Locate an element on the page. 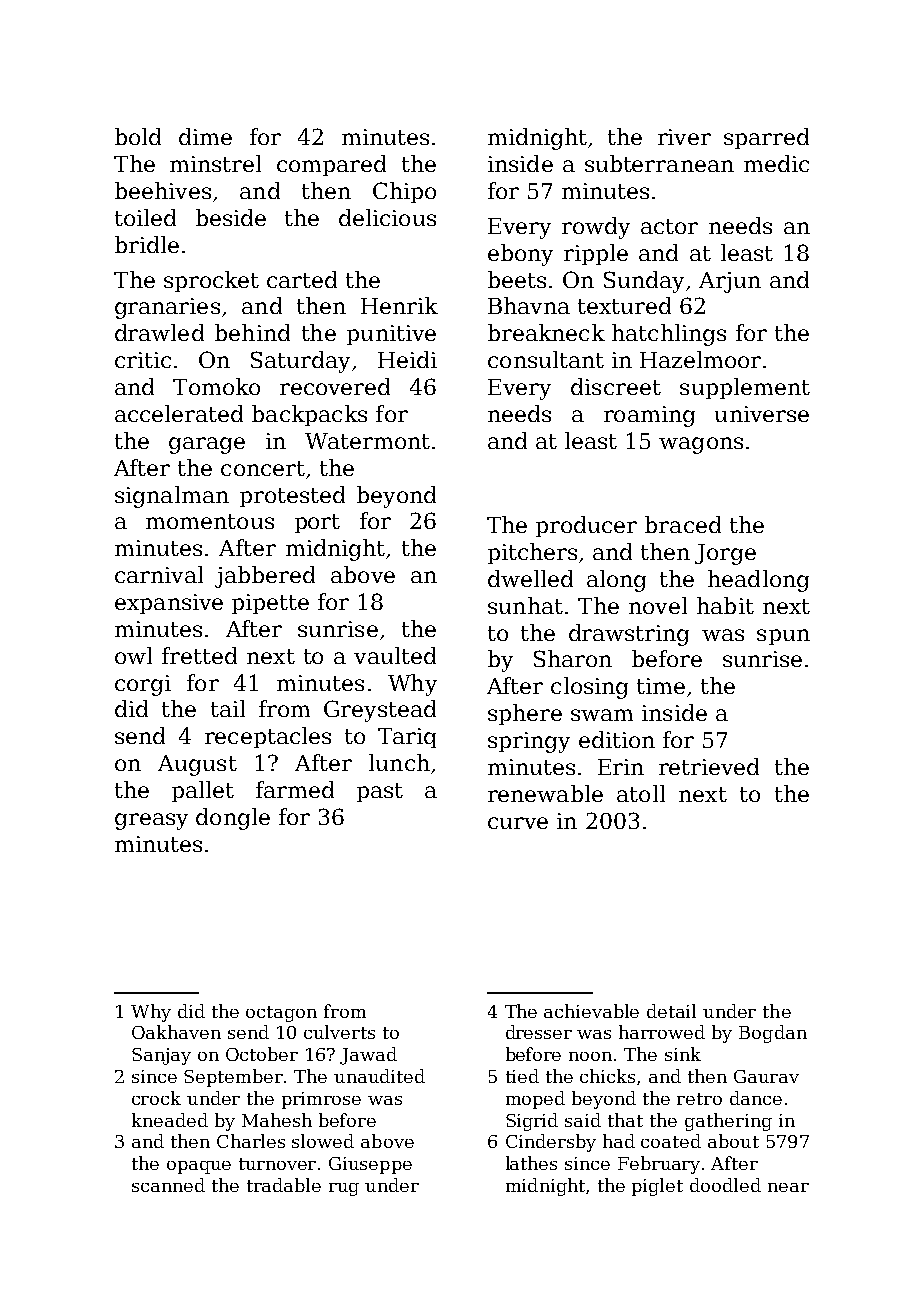  near is located at coordinates (788, 1187).
